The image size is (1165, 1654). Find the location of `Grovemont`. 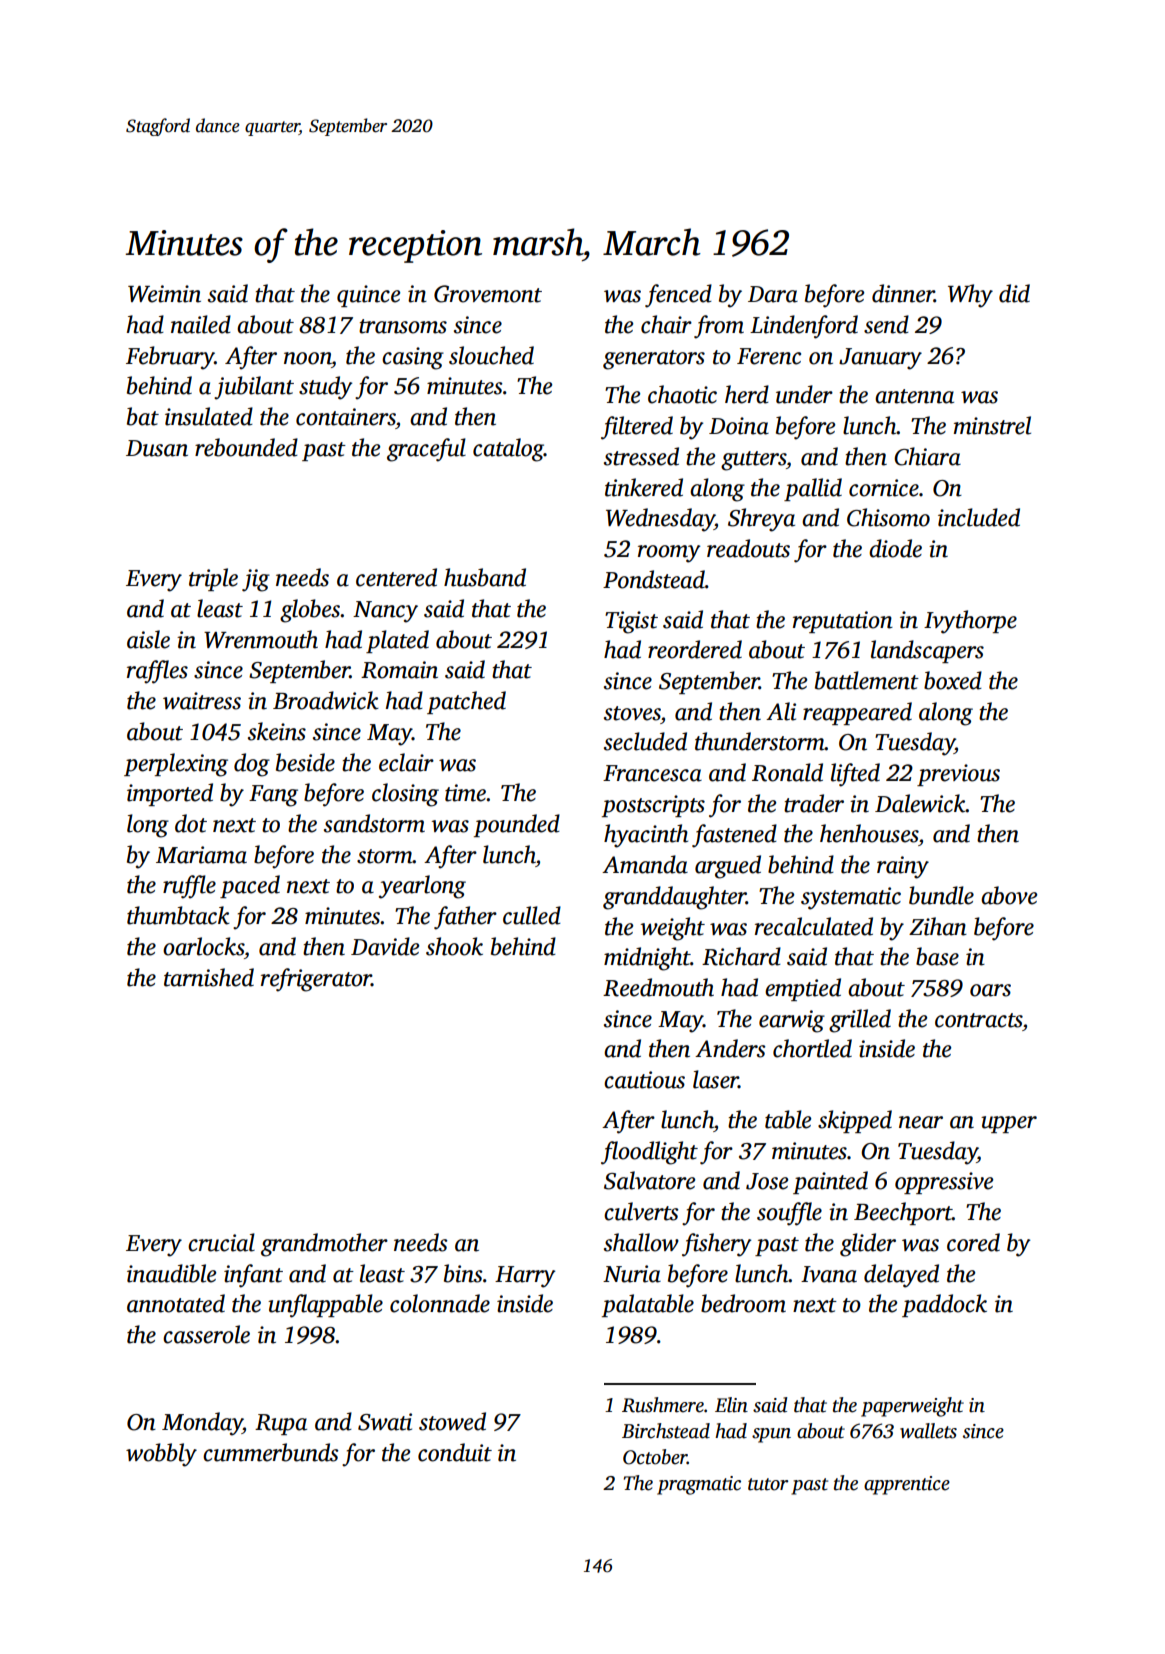

Grovemont is located at coordinates (488, 294).
